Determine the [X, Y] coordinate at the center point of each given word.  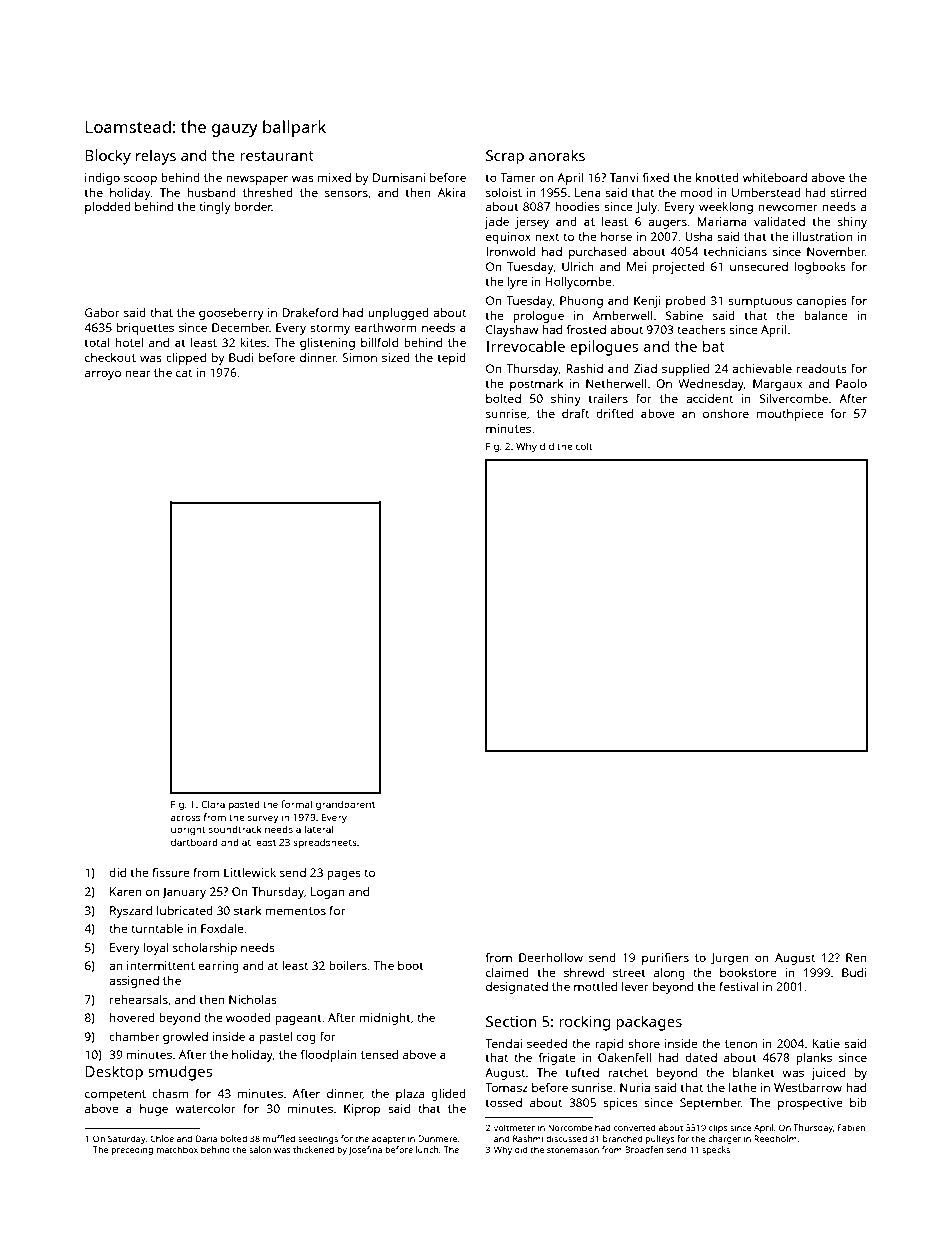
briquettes [145, 329]
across [185, 818]
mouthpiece [790, 415]
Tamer [518, 177]
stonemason [573, 1150]
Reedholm [775, 1138]
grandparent [345, 805]
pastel [275, 1038]
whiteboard [775, 177]
